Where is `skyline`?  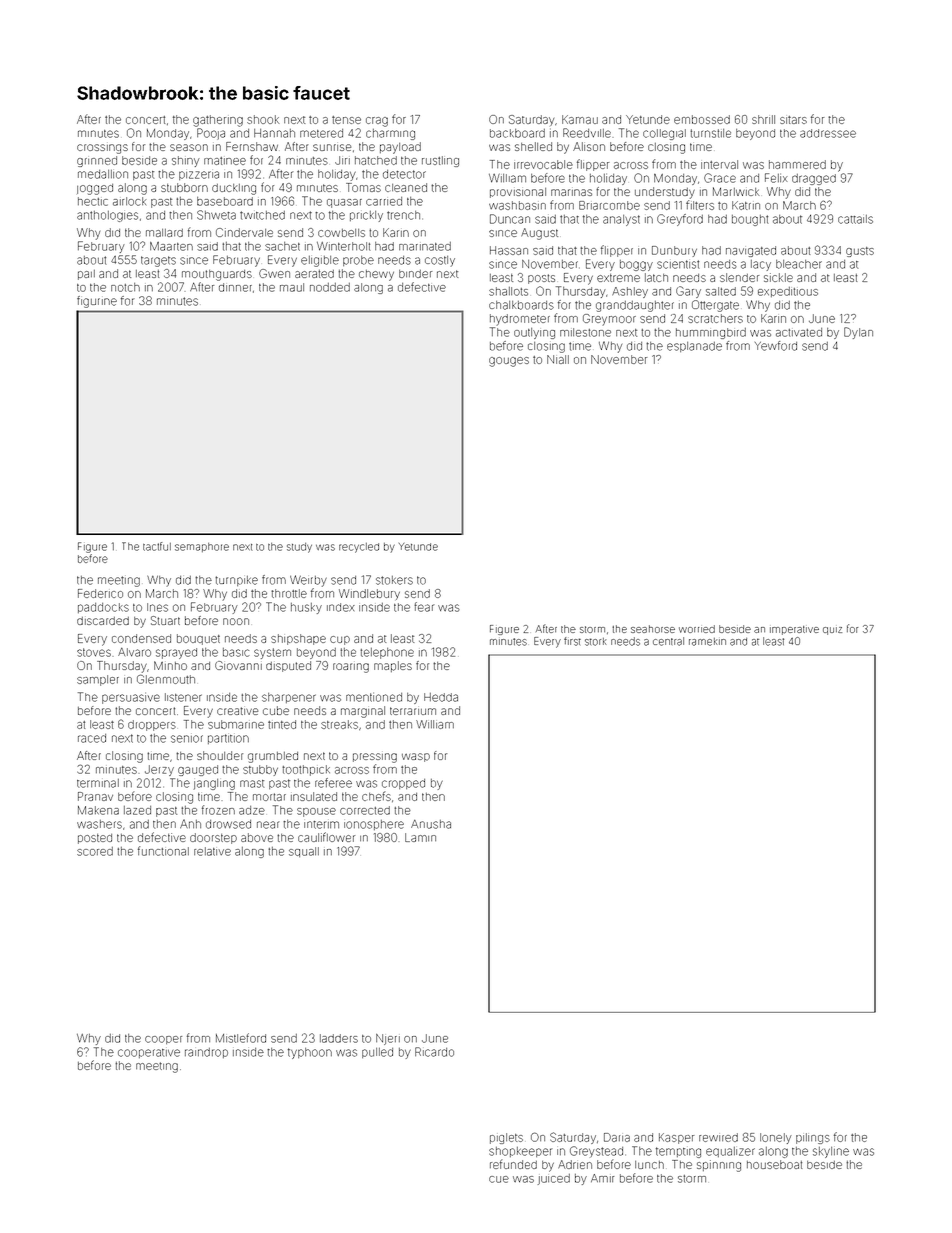
skyline is located at coordinates (831, 1152).
